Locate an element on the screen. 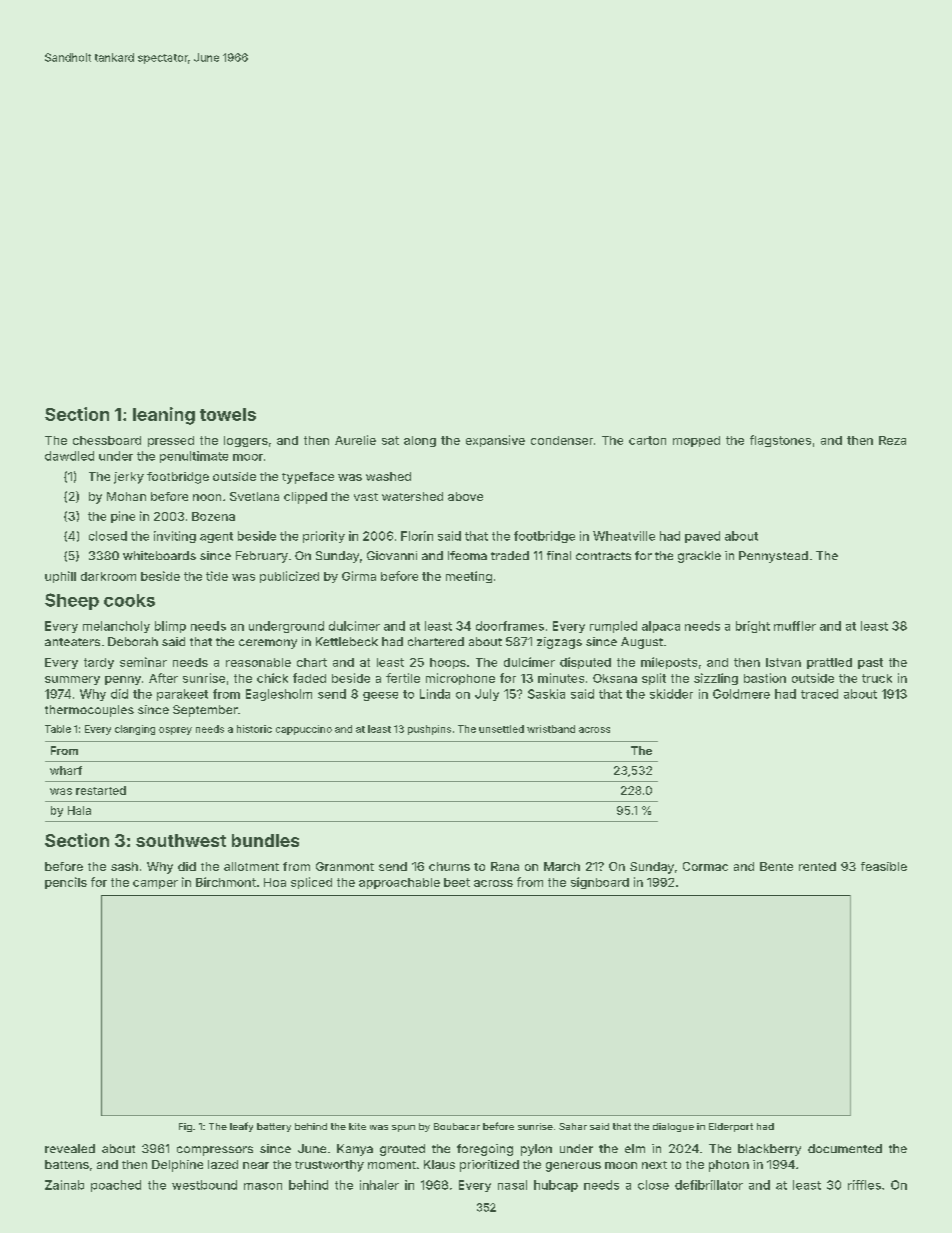  pencils is located at coordinates (66, 883).
